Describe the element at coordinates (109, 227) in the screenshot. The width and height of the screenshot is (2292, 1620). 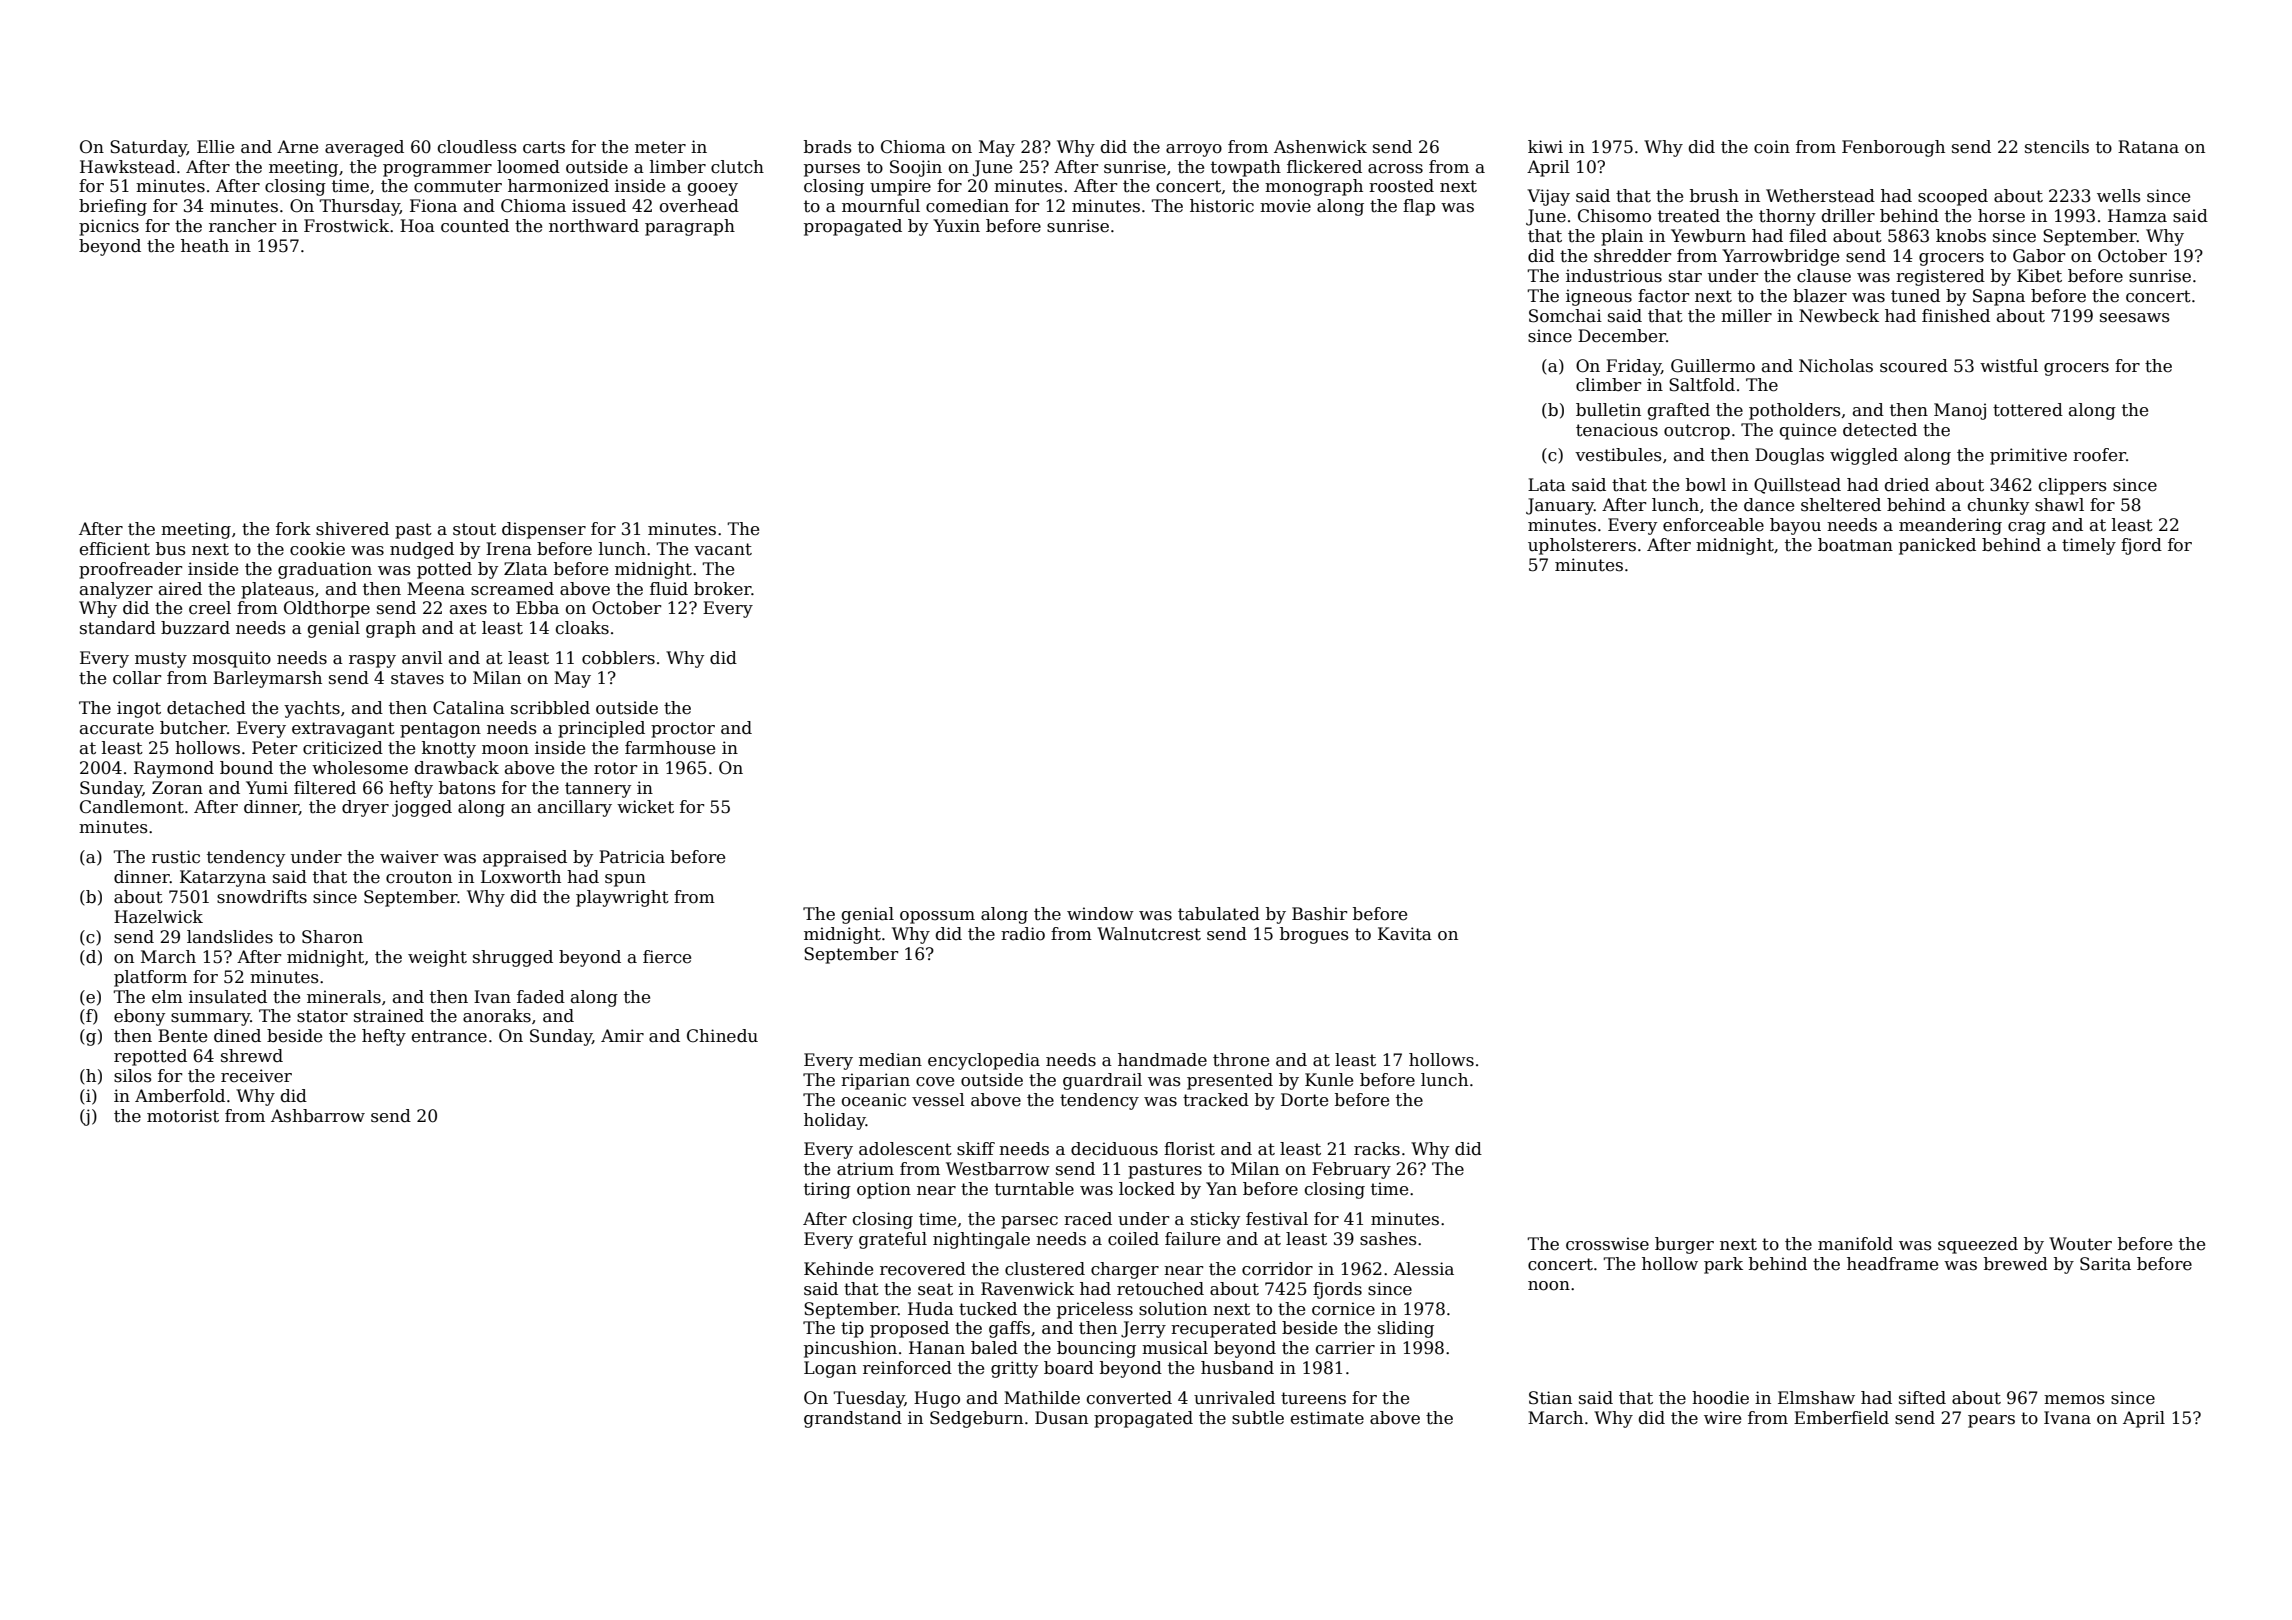
I see `picnics` at that location.
